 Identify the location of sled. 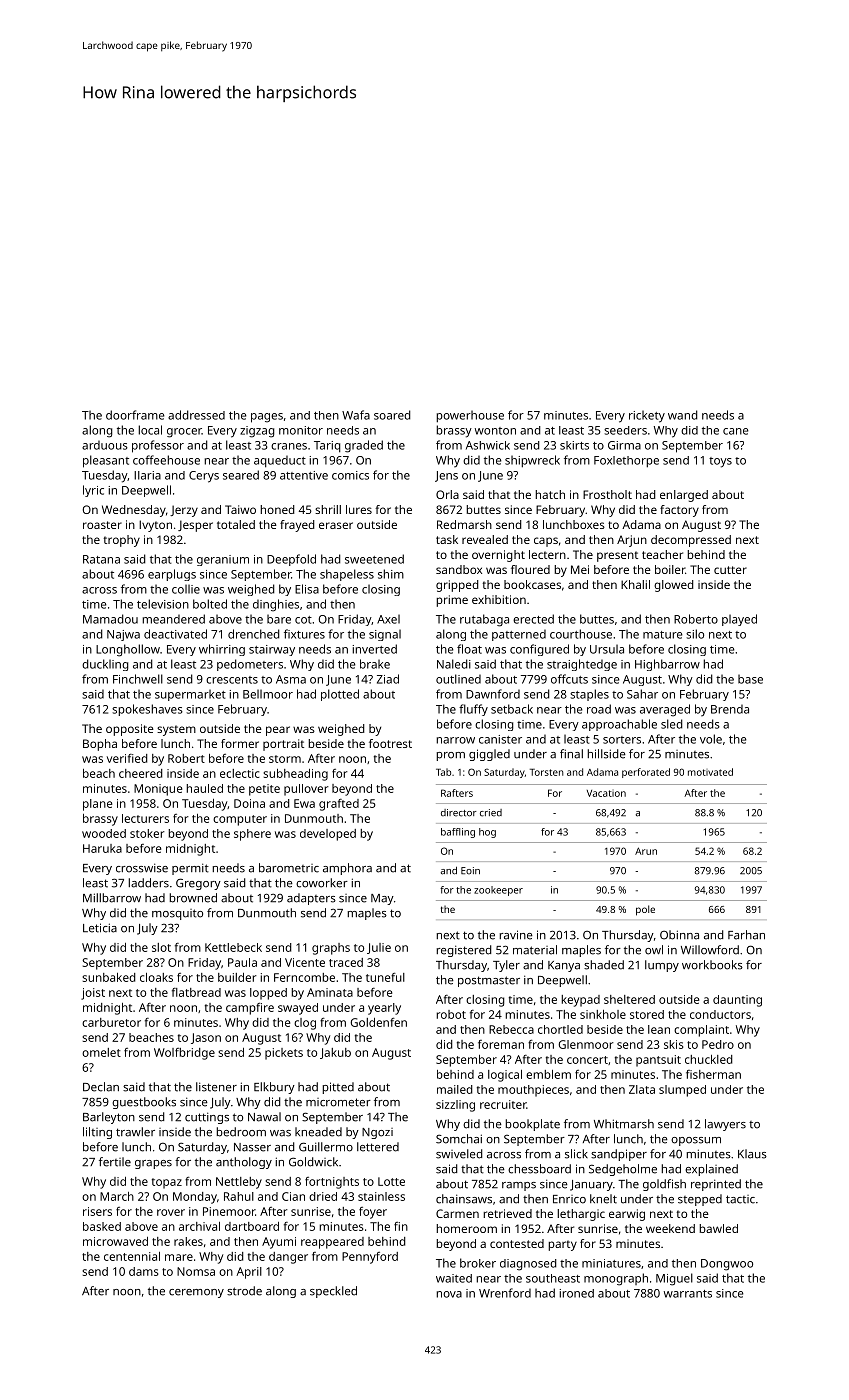
(672, 724).
